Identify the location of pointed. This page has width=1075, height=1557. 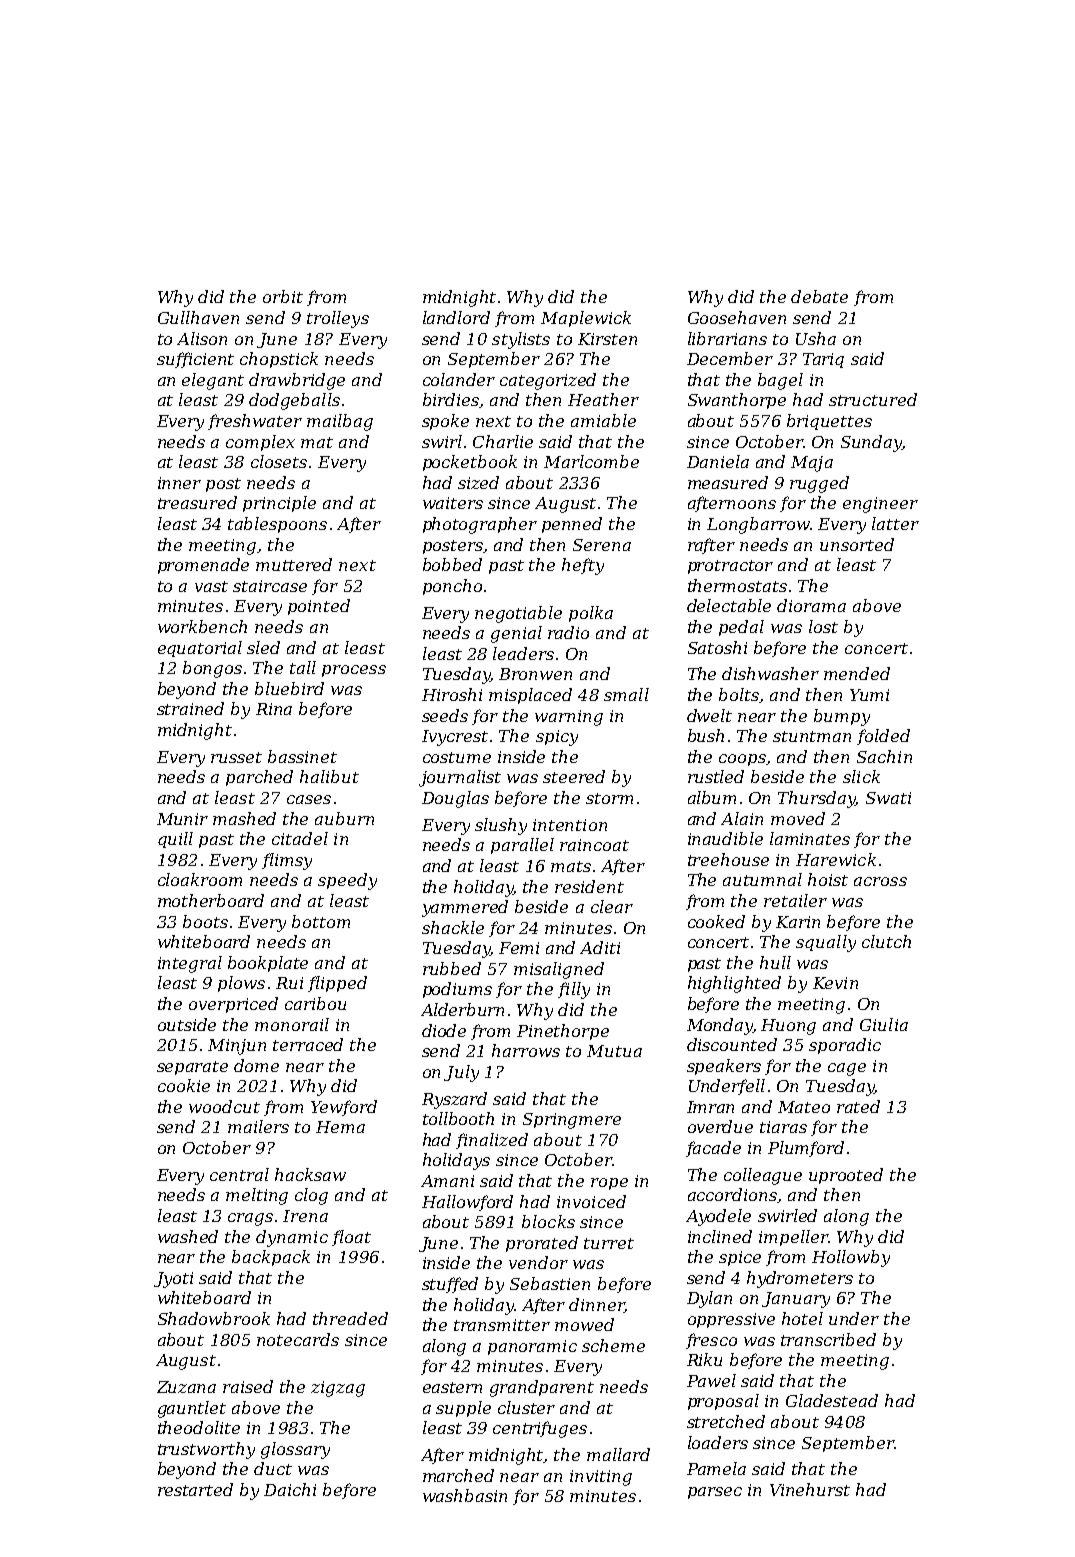
(319, 607).
